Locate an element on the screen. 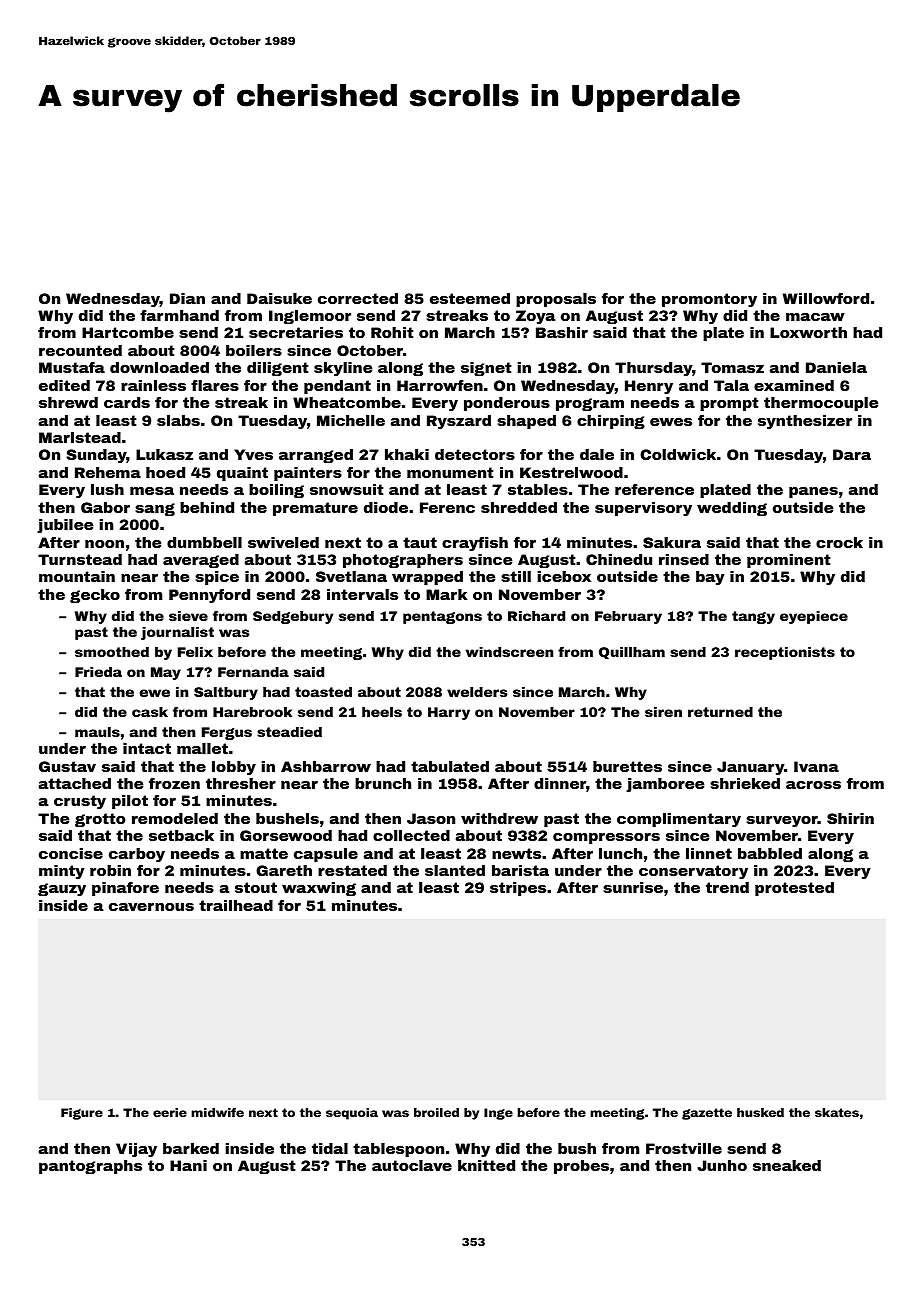 The width and height of the screenshot is (924, 1308). corrected is located at coordinates (358, 298).
